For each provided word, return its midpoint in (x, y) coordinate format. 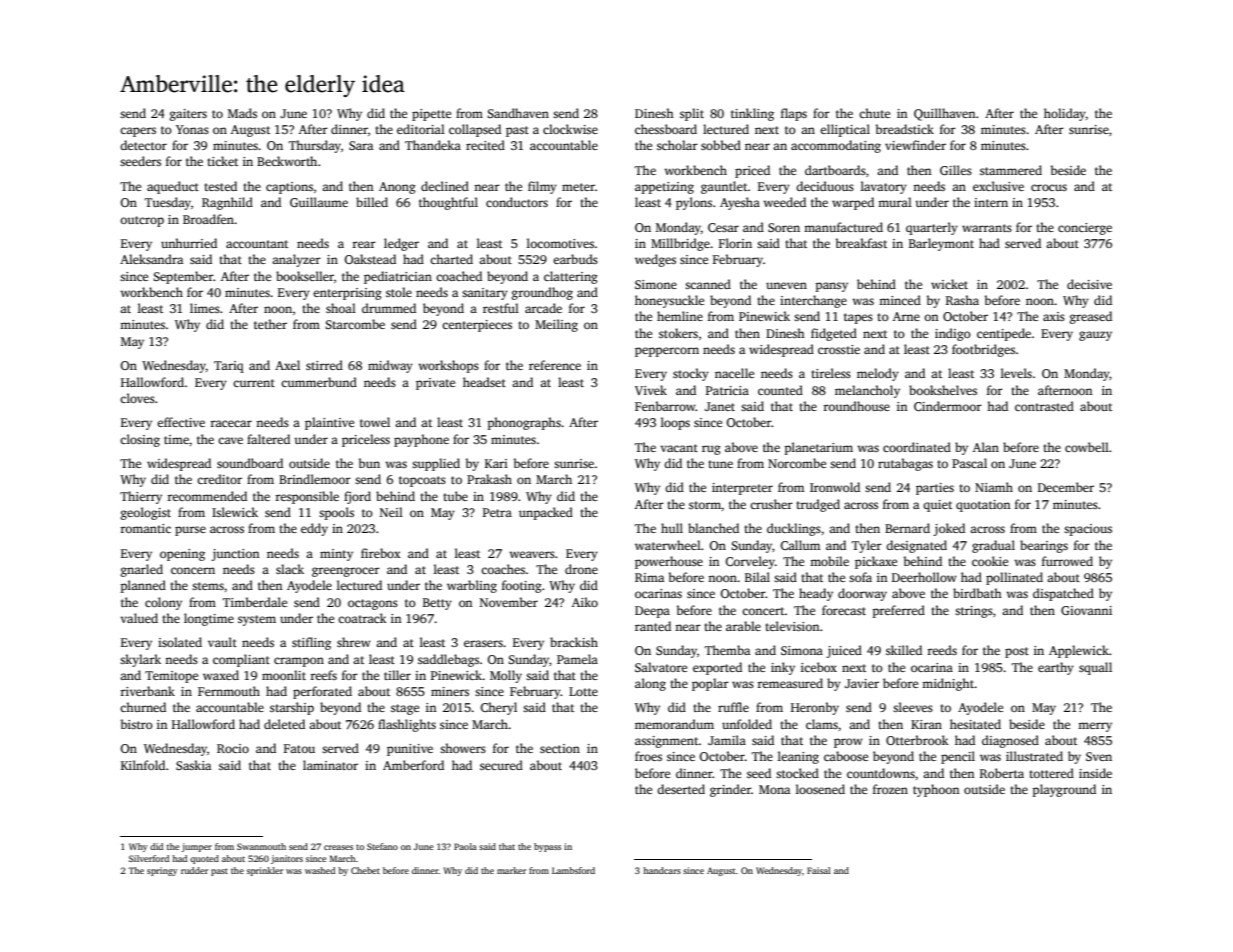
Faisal (819, 870)
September (183, 277)
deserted (681, 789)
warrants (987, 228)
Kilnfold (143, 765)
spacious (1088, 530)
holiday (1065, 114)
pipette (431, 115)
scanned (708, 284)
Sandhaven (518, 113)
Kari (496, 463)
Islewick (235, 512)
